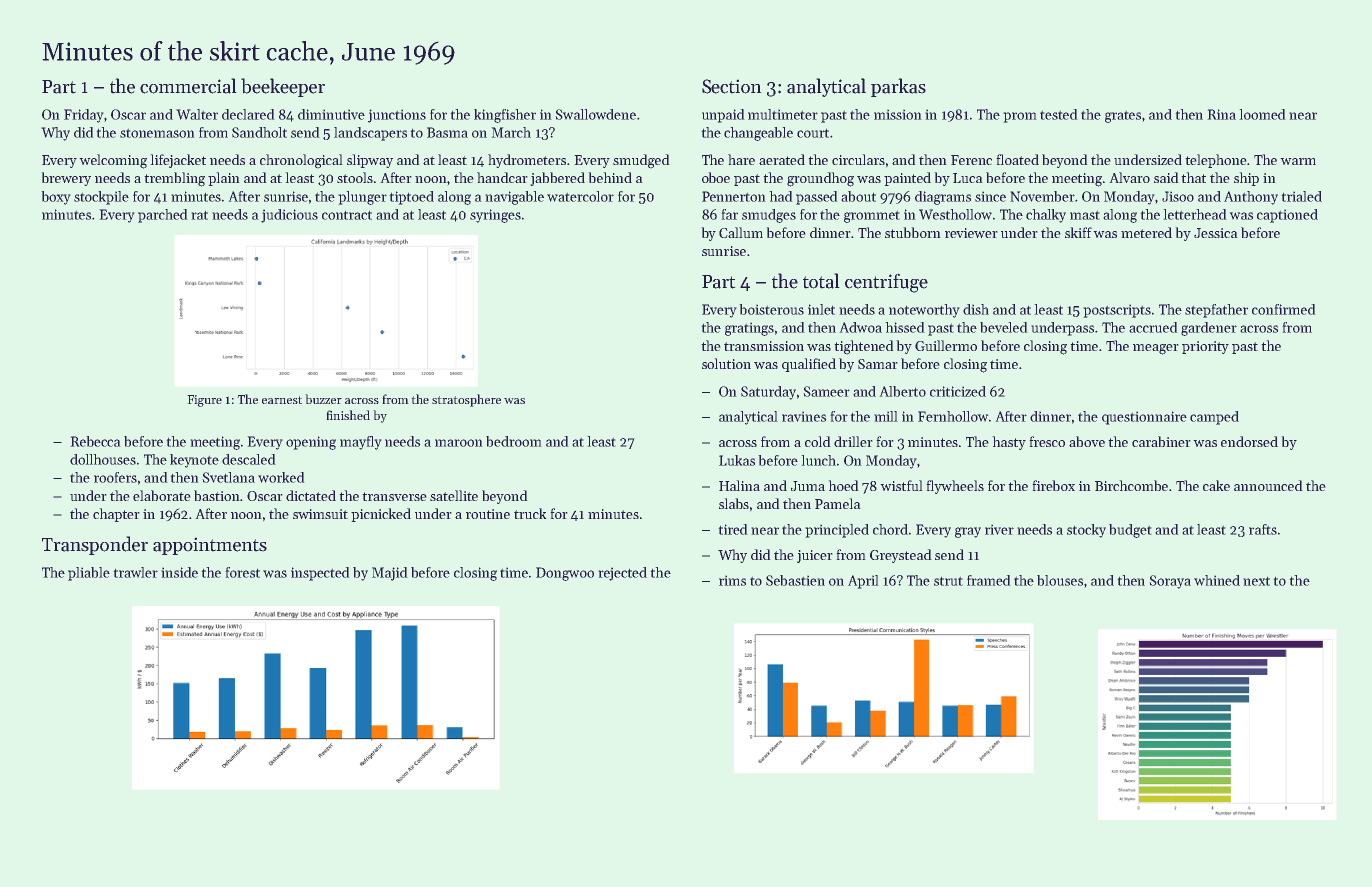  Describe the element at coordinates (347, 215) in the screenshot. I see `contract` at that location.
